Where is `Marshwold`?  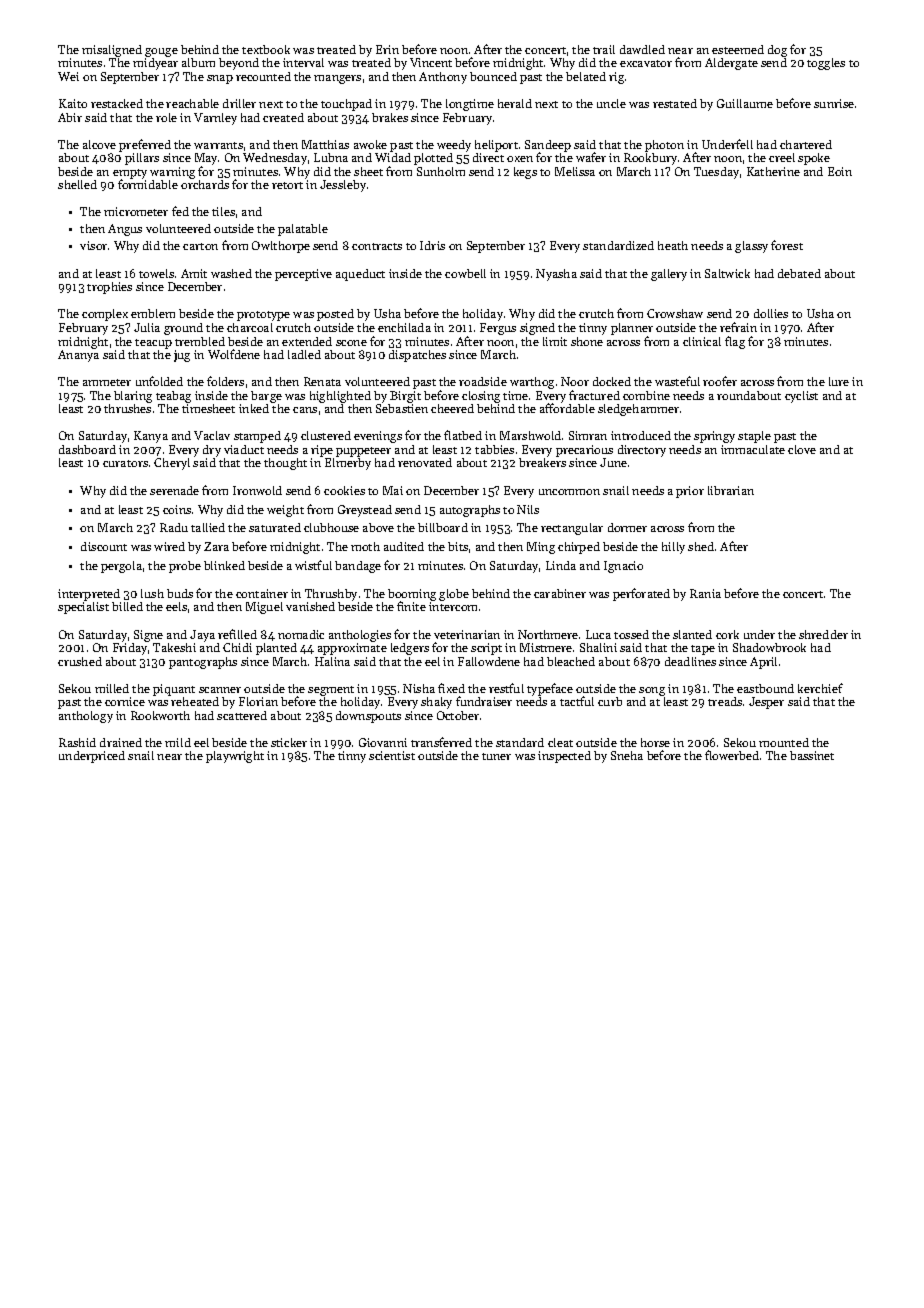 Marshwold is located at coordinates (530, 435).
